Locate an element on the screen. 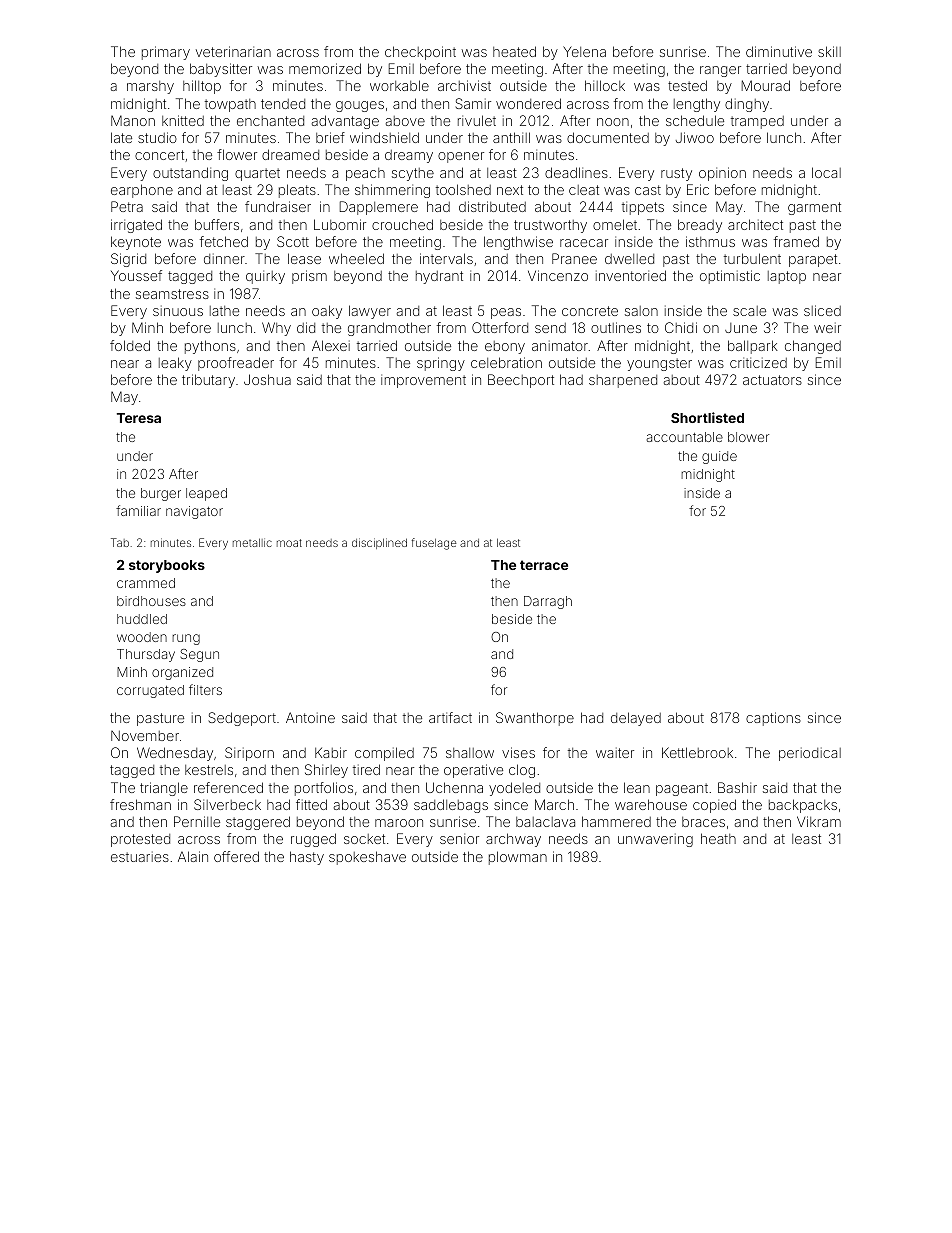 This screenshot has height=1233, width=952. Yelena is located at coordinates (584, 51).
